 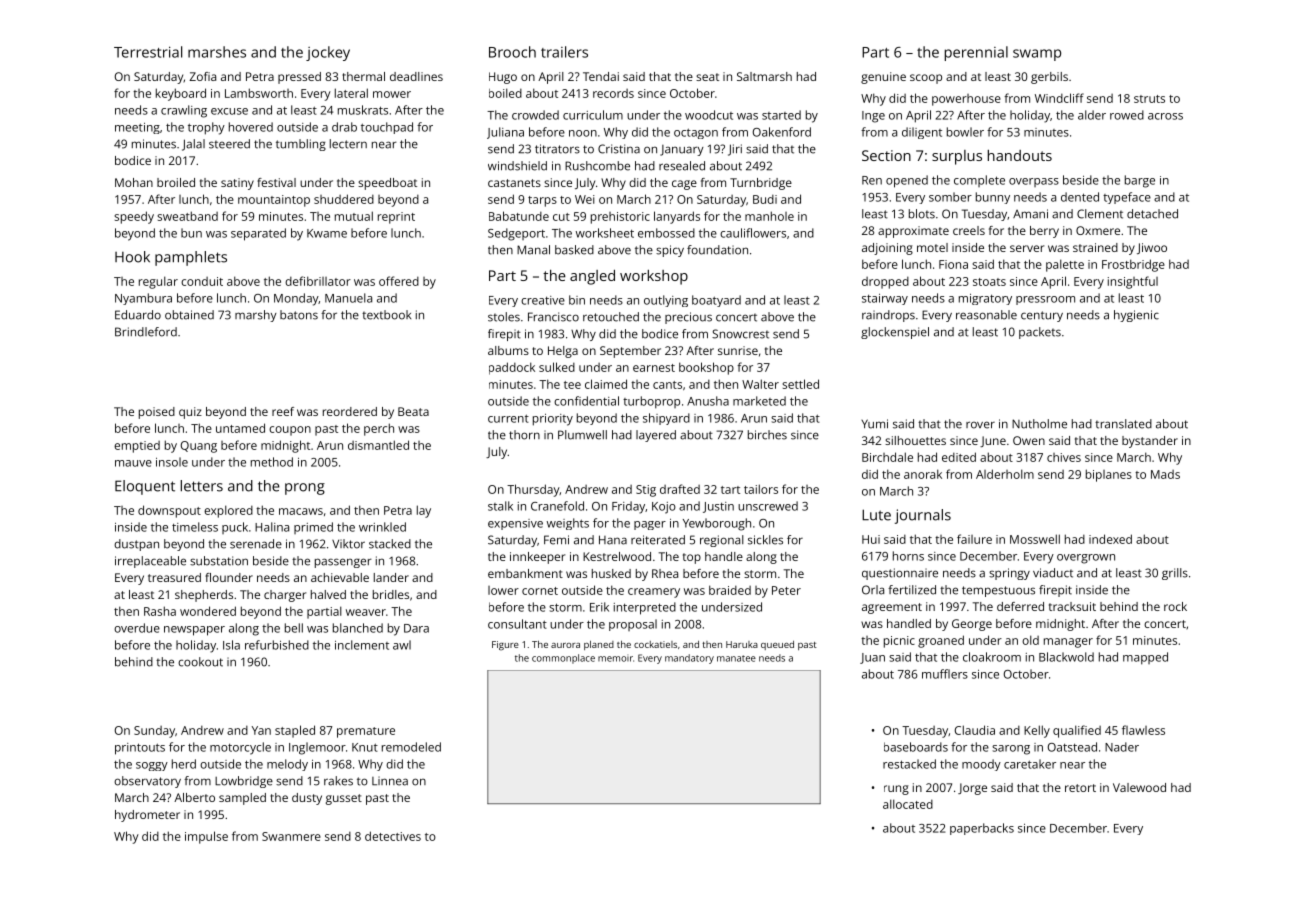 What do you see at coordinates (194, 797) in the screenshot?
I see `Alberto` at bounding box center [194, 797].
